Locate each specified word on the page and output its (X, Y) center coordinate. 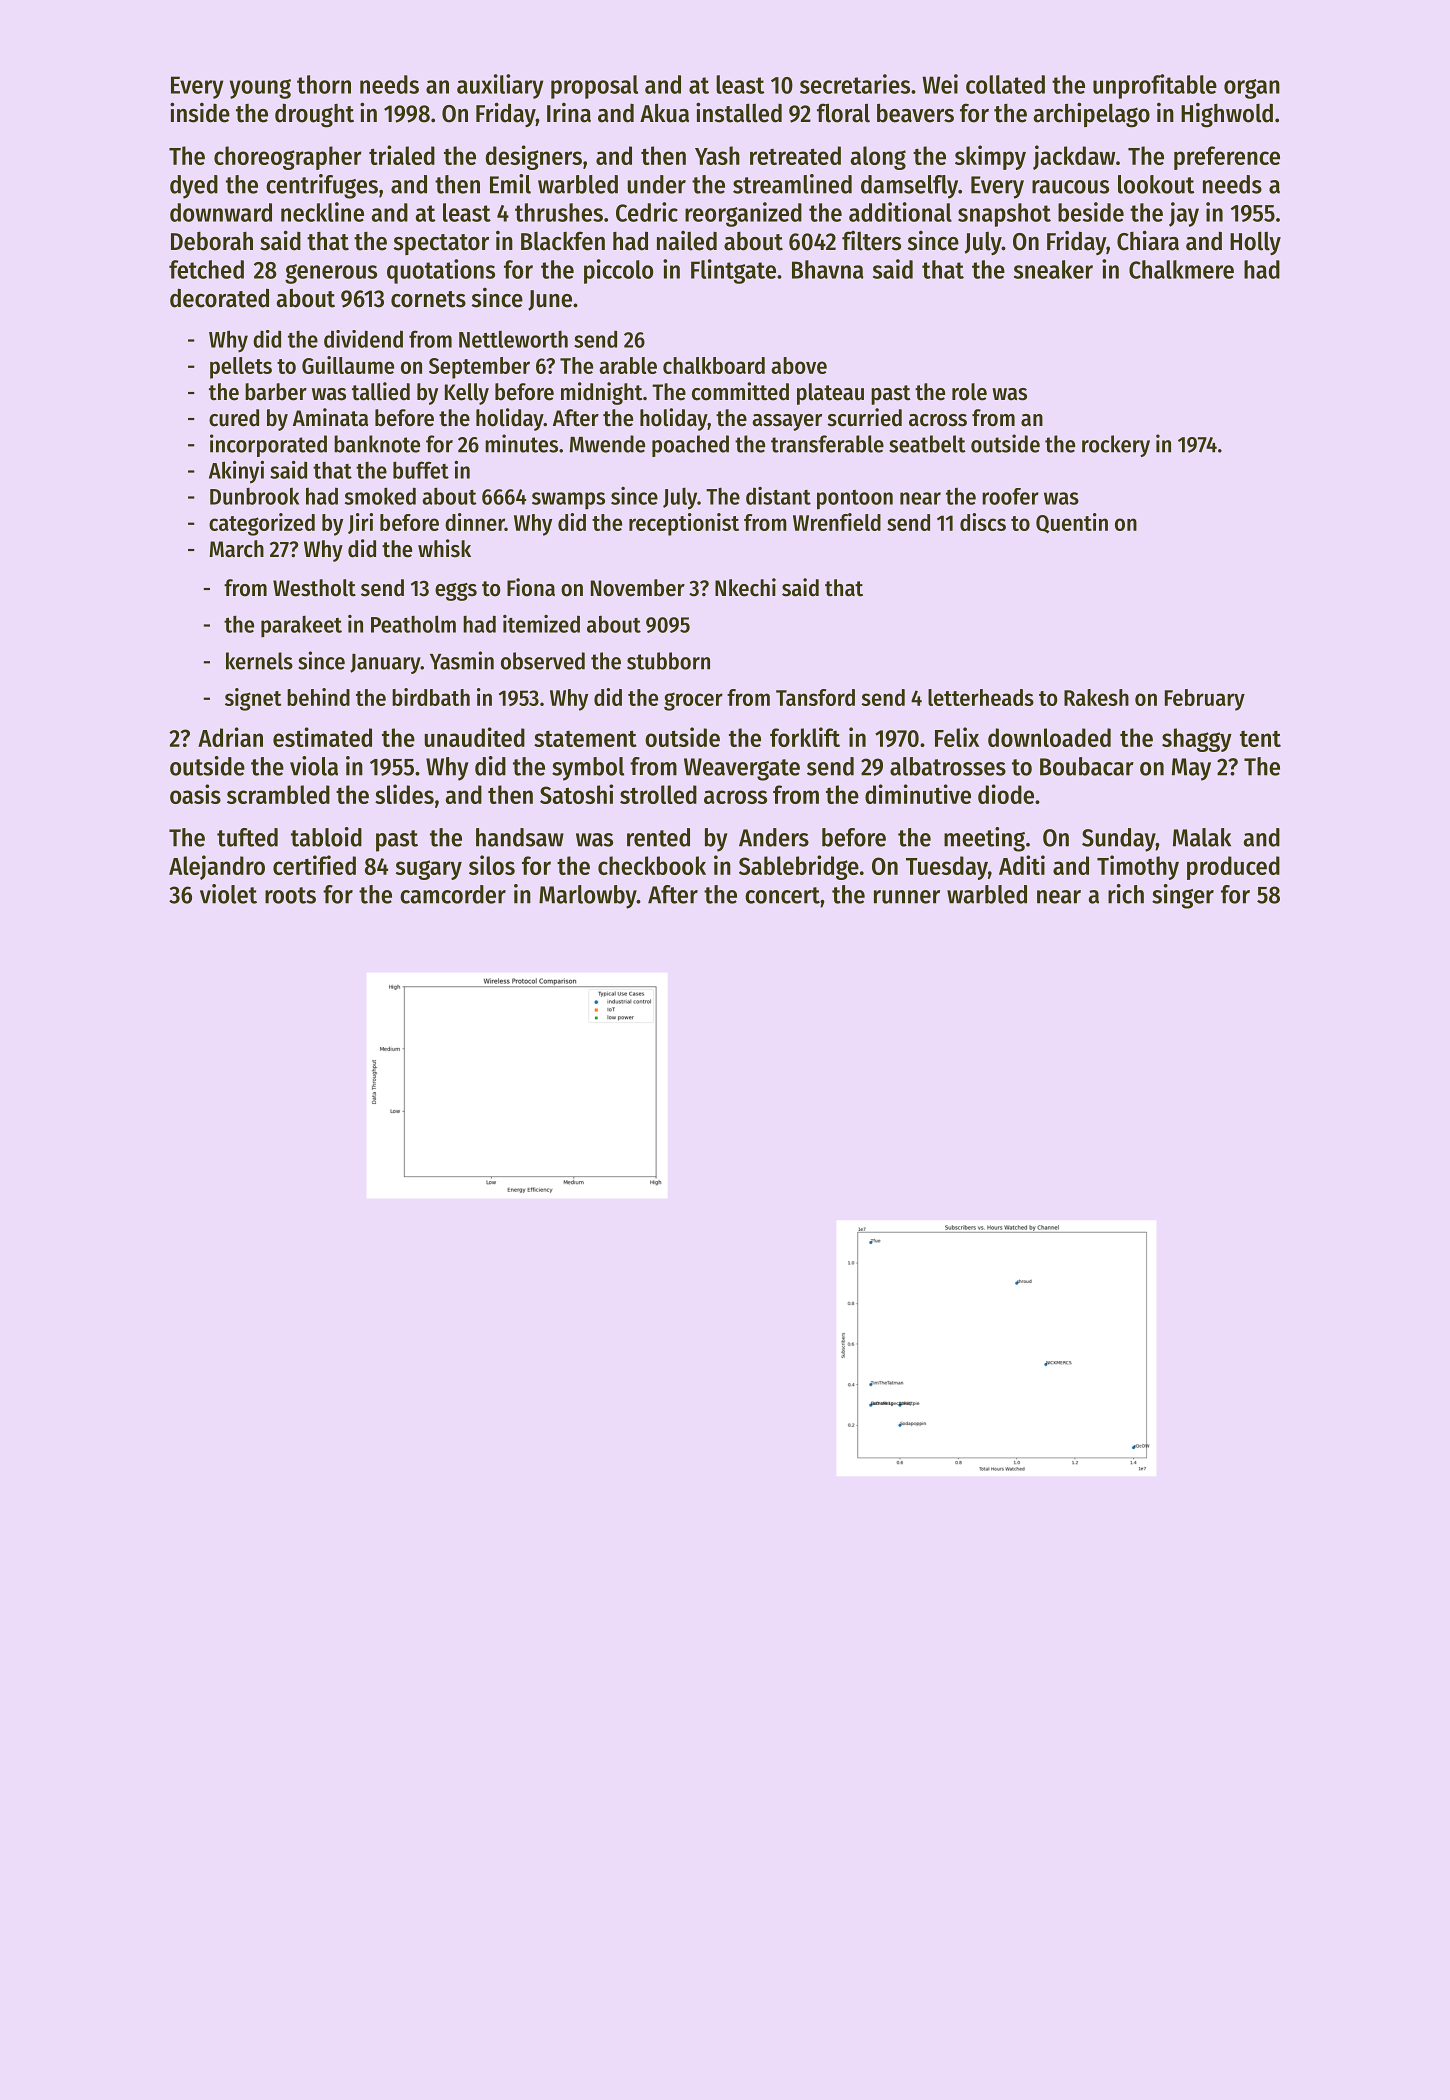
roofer (1010, 496)
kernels (259, 661)
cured (234, 418)
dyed (194, 187)
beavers (915, 113)
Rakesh (1096, 697)
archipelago (1092, 115)
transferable (827, 444)
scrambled (278, 794)
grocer (693, 701)
